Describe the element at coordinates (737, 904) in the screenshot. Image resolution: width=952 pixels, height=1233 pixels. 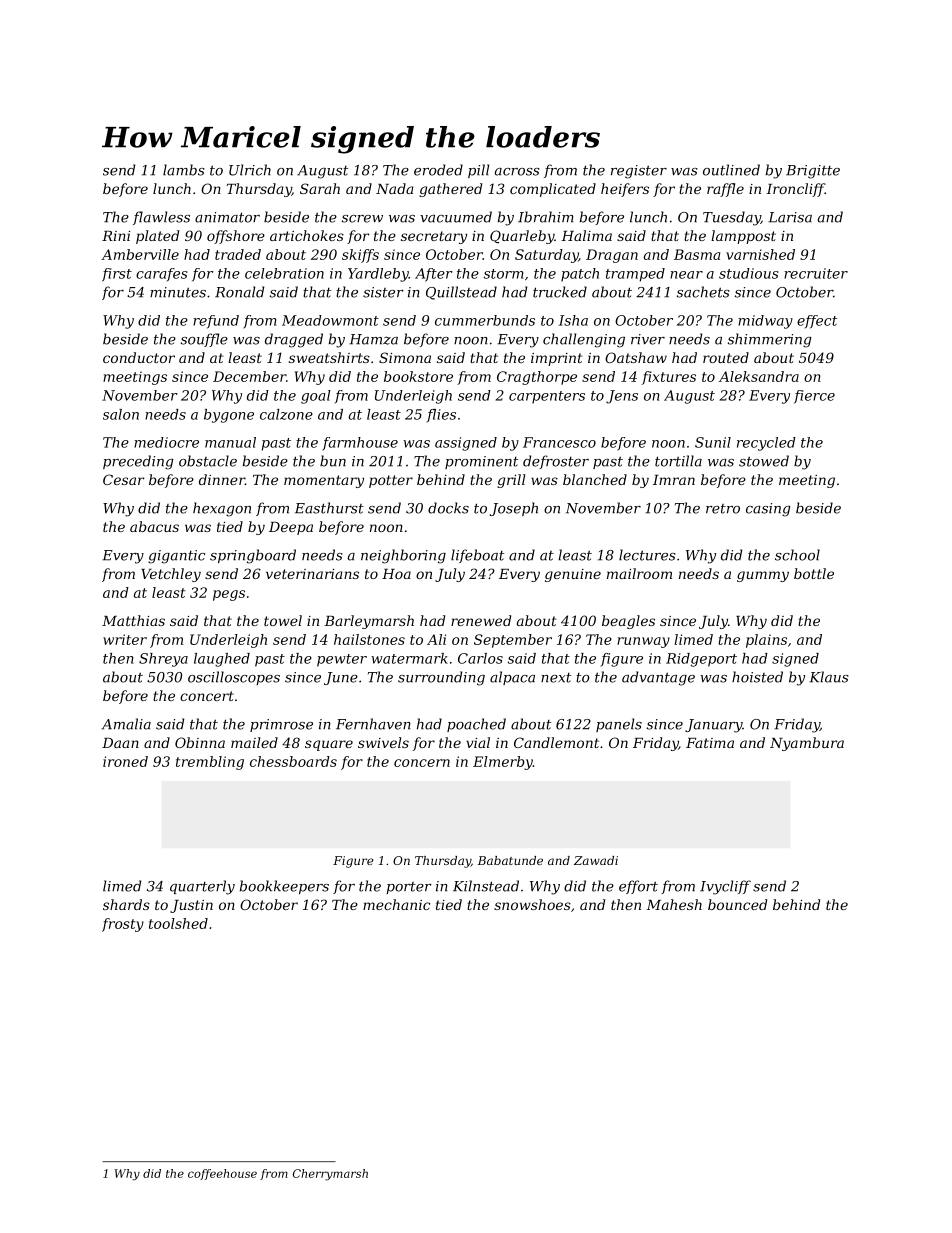
I see `bounced` at that location.
